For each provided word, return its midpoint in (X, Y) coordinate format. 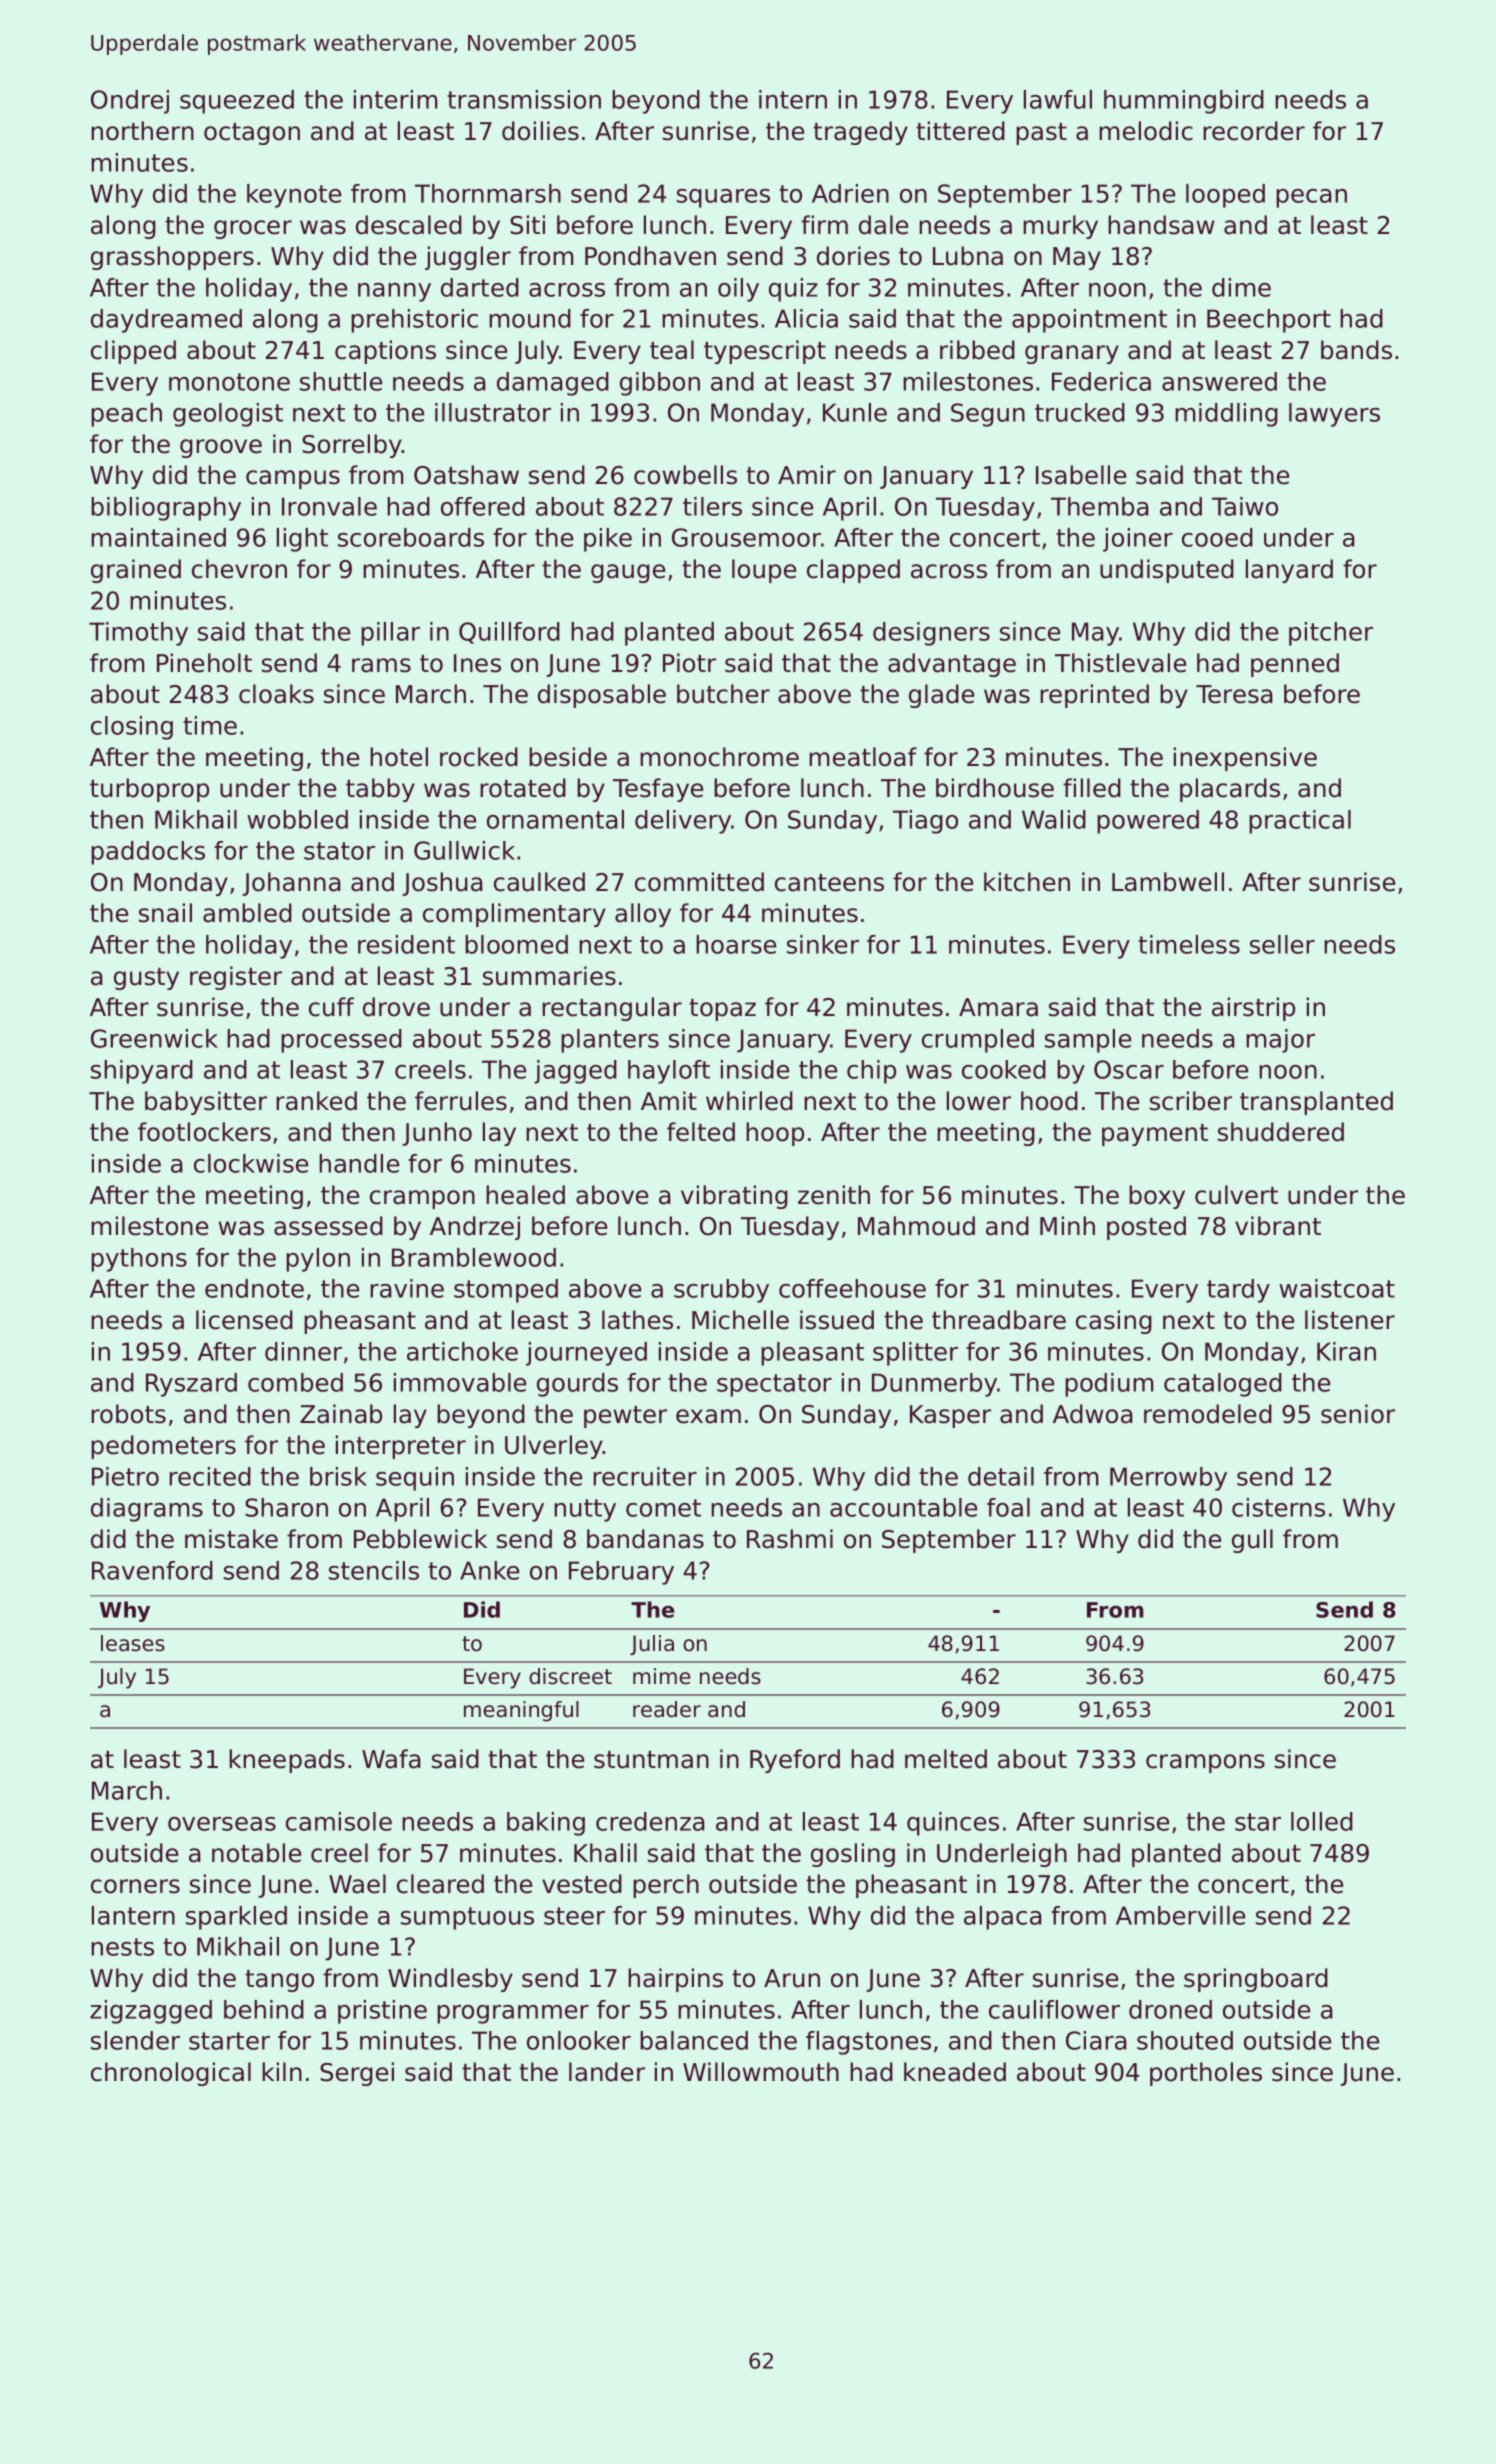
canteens (829, 883)
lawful (1058, 99)
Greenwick (154, 1038)
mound (530, 318)
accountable (903, 1507)
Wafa (391, 1759)
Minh (1067, 1225)
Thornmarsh (488, 193)
